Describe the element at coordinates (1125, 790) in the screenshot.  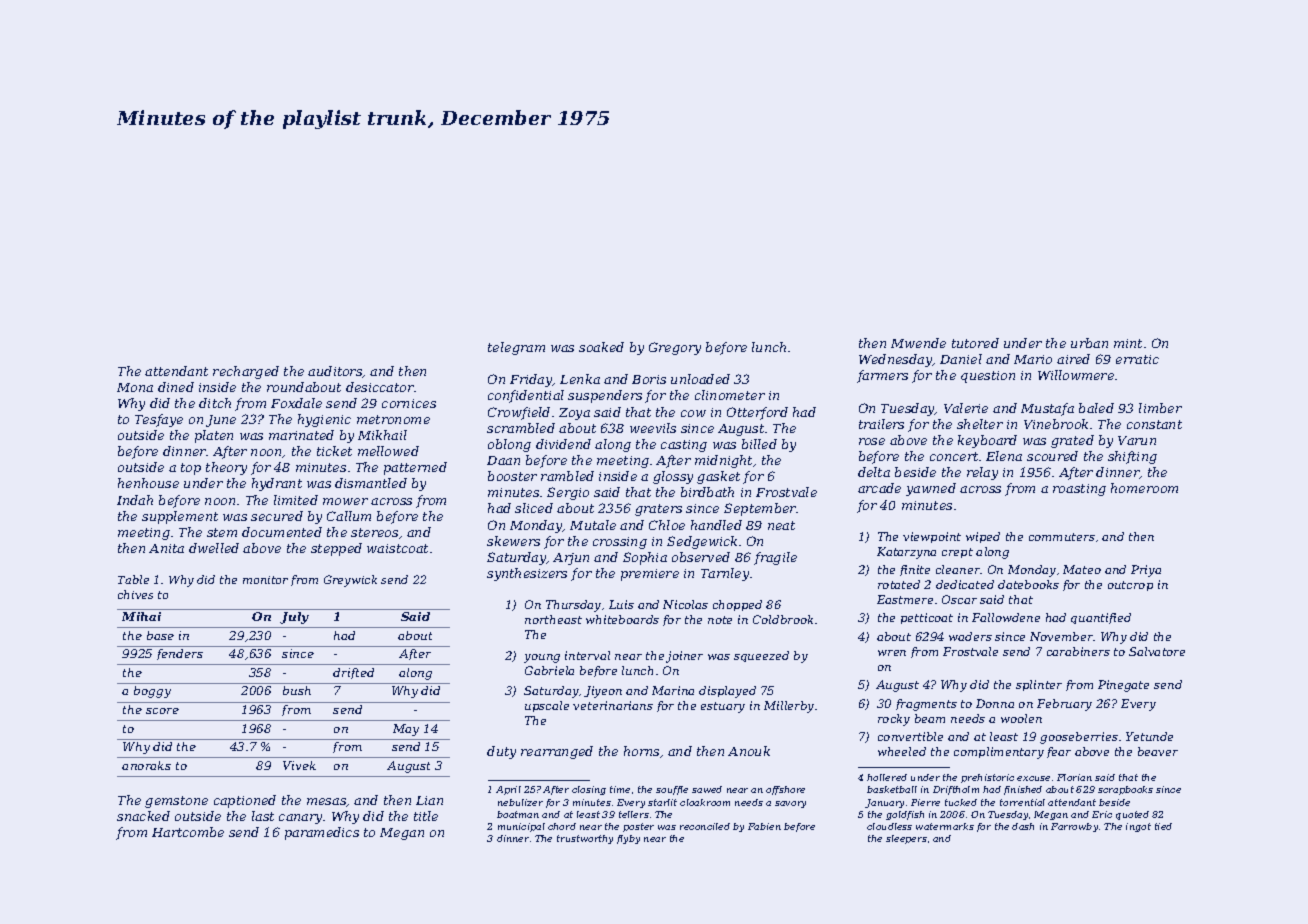
I see `scrapbooks` at that location.
